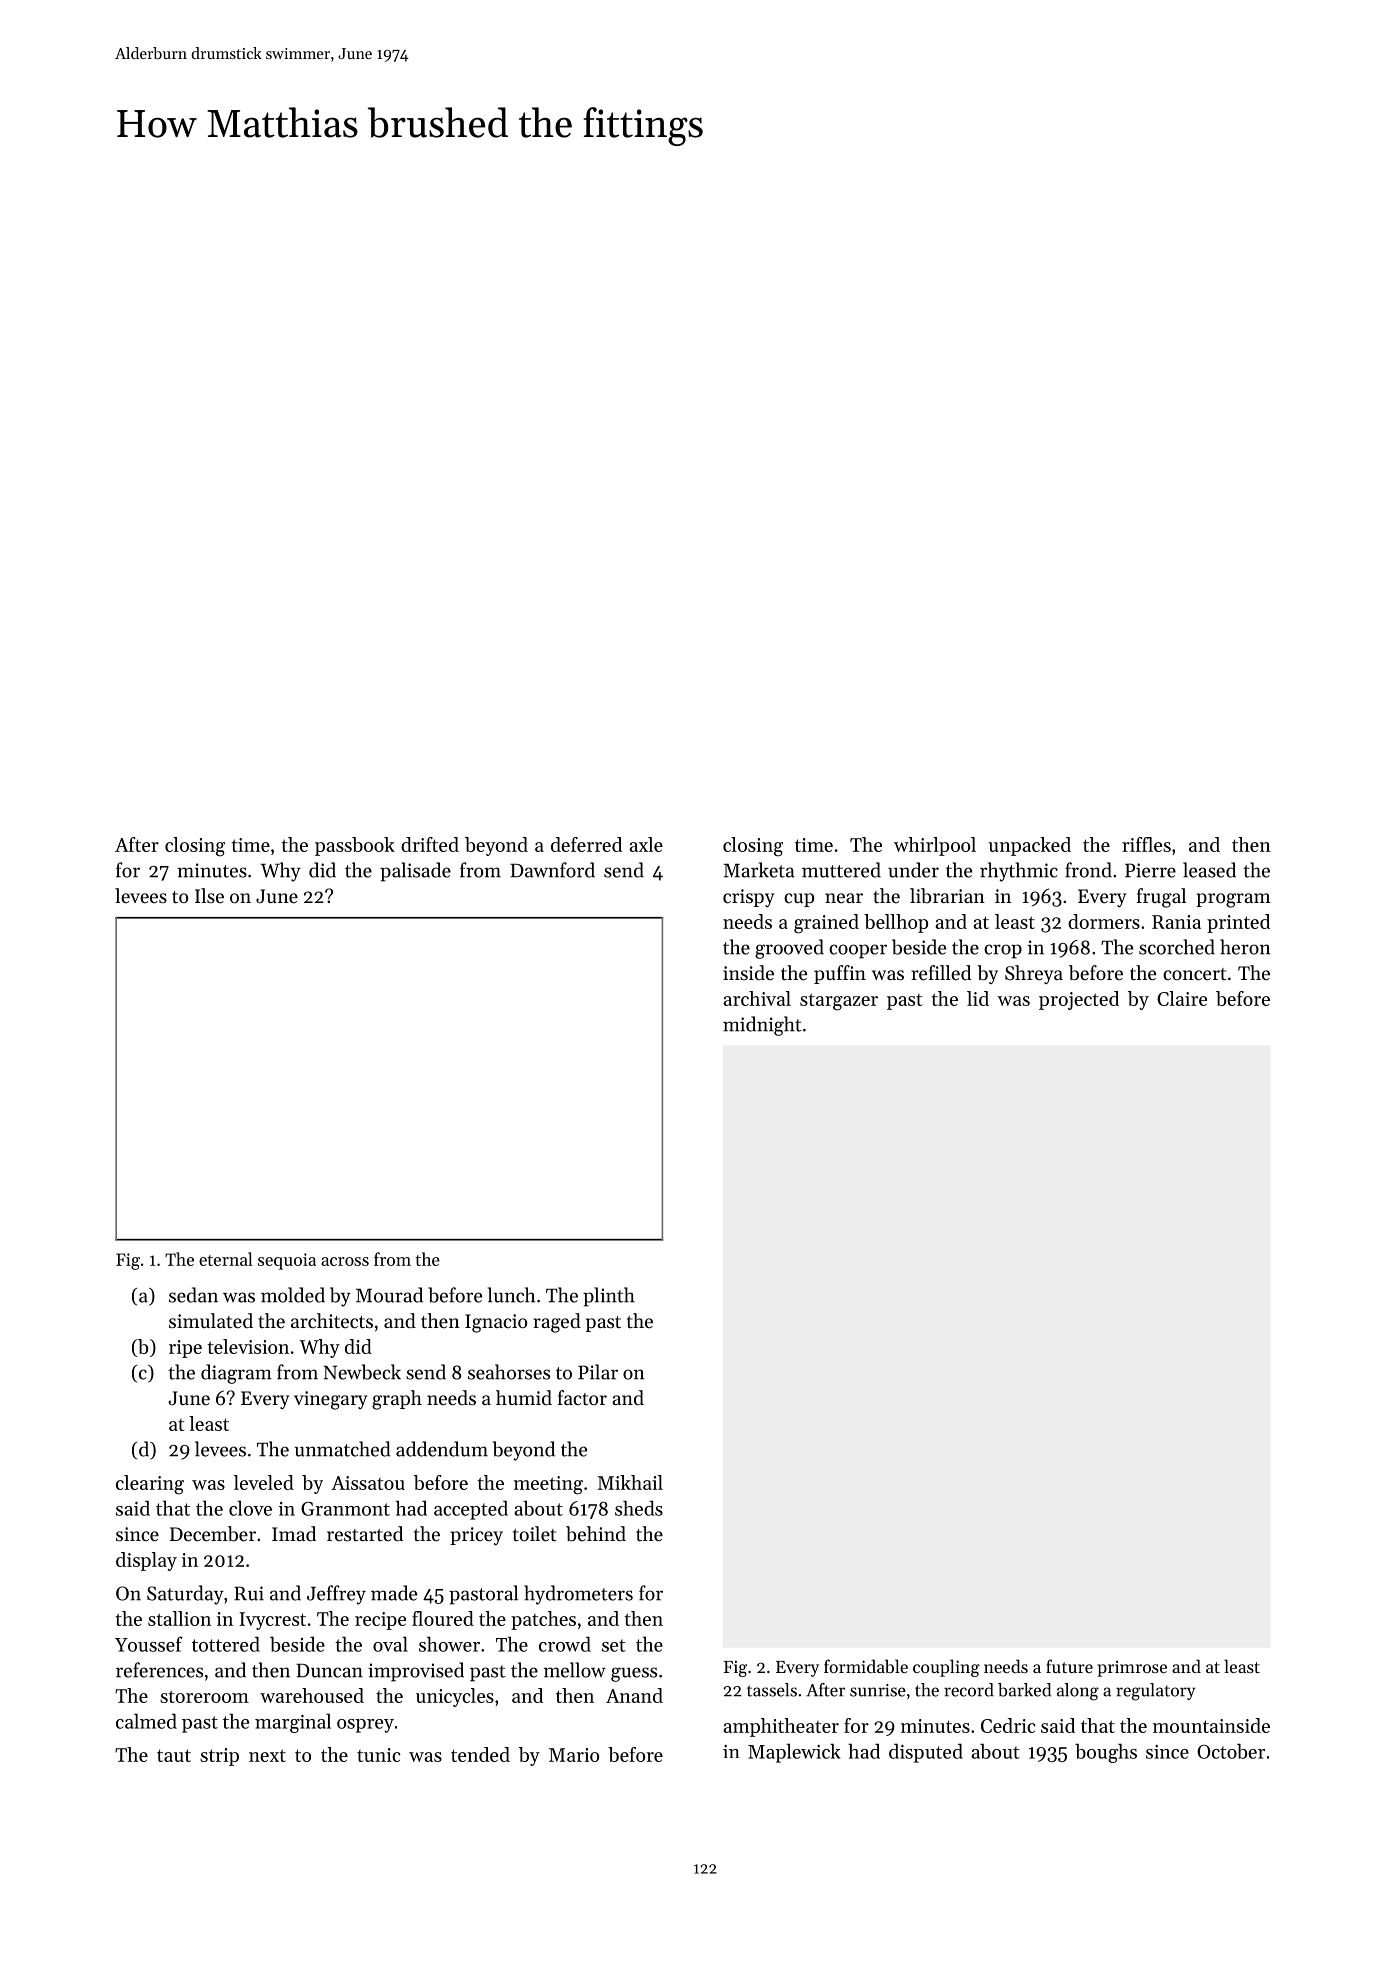 The image size is (1386, 1969). I want to click on Pilar, so click(598, 1372).
